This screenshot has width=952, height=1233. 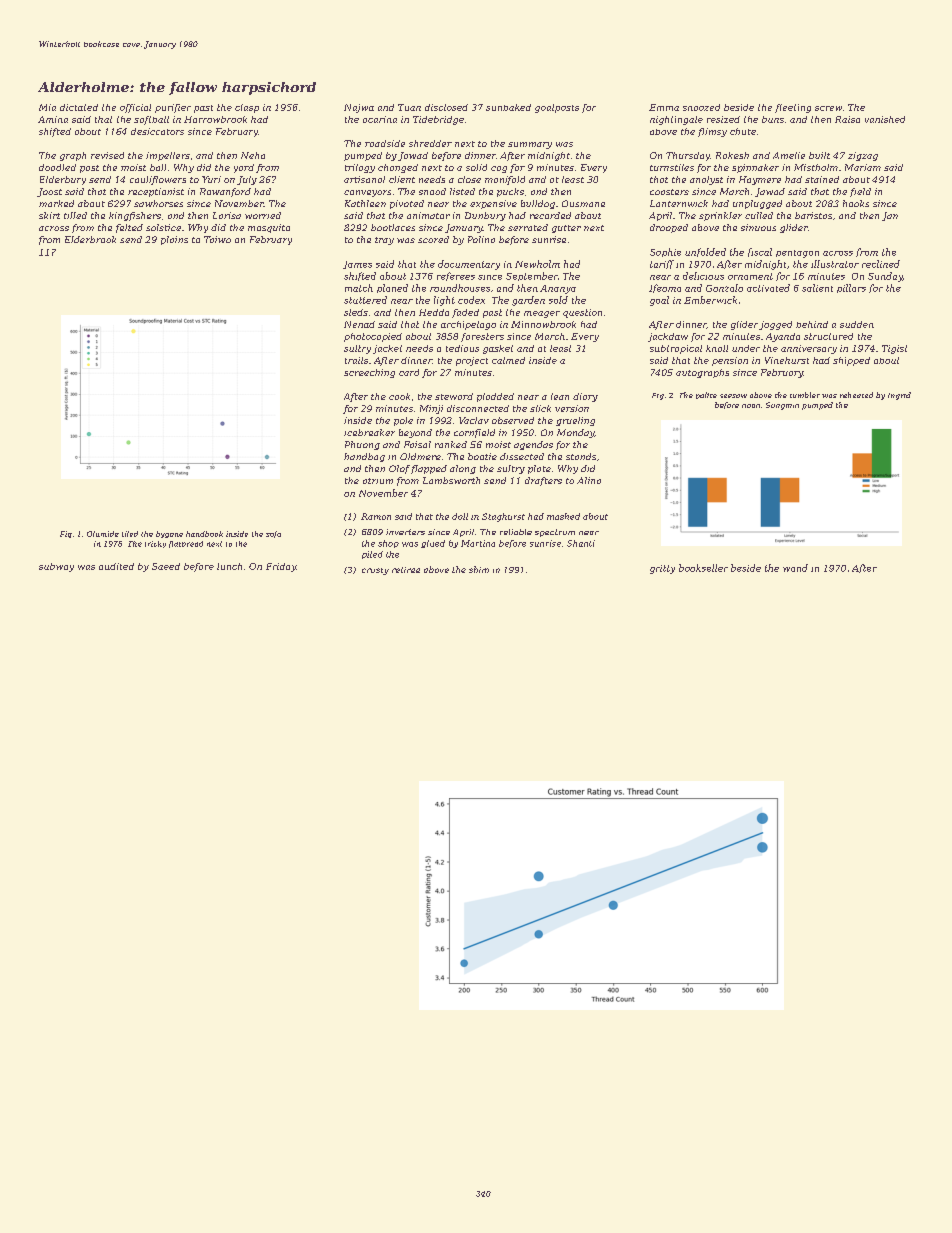 What do you see at coordinates (856, 395) in the screenshot?
I see `reheated` at bounding box center [856, 395].
